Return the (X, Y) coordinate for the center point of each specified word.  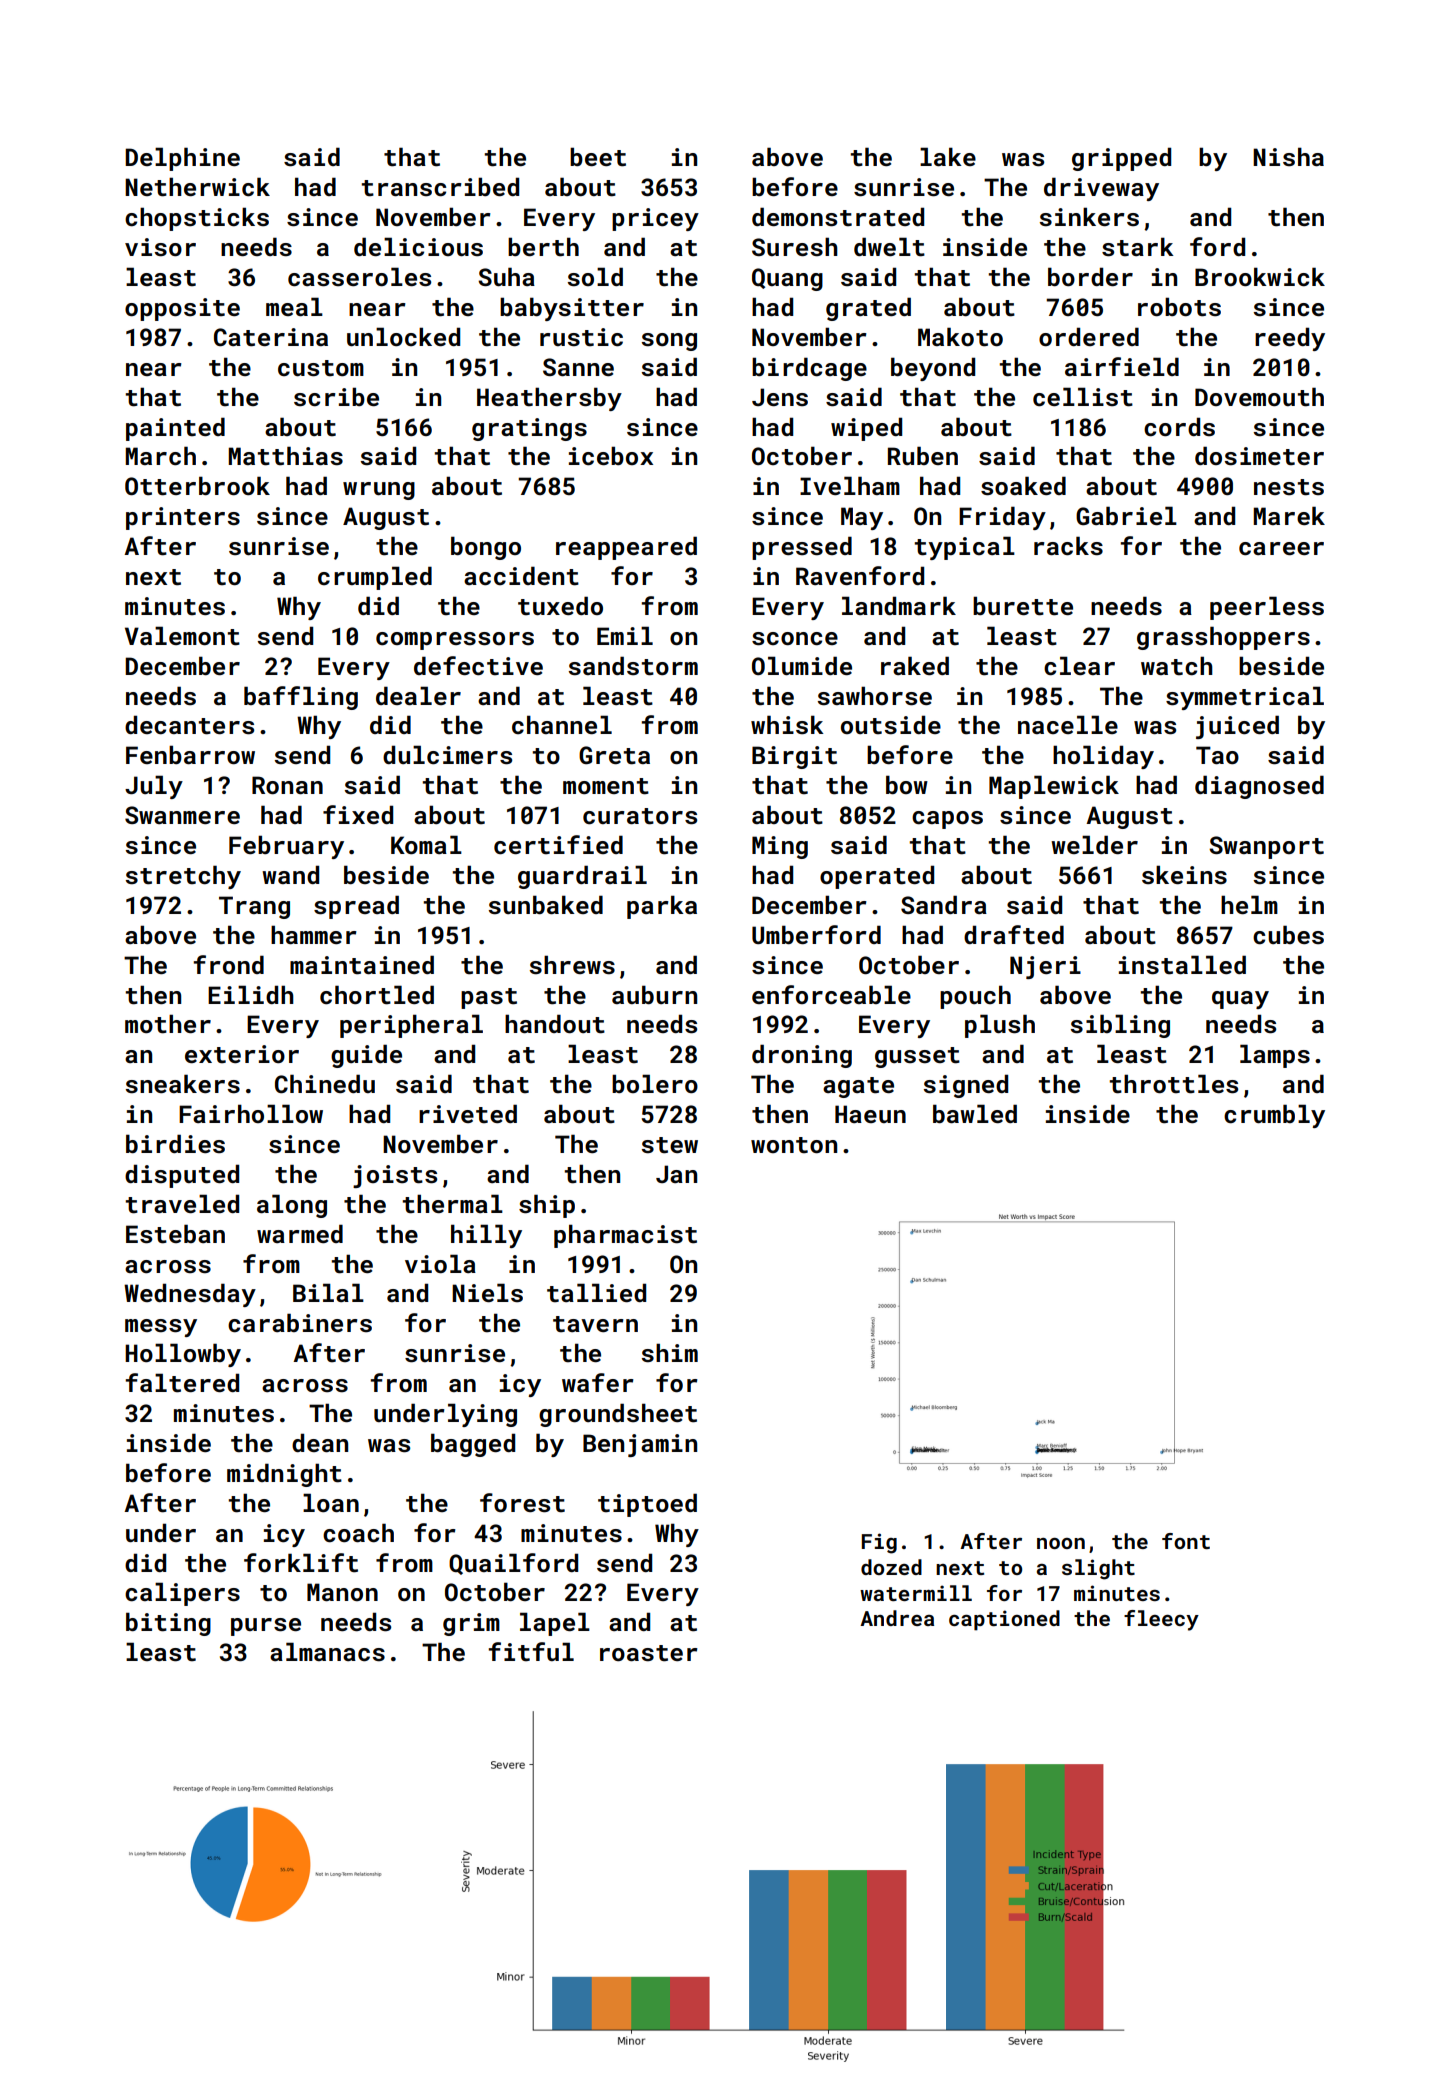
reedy (1290, 339)
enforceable (831, 995)
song (669, 342)
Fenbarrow (190, 754)
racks (1068, 546)
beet (598, 157)
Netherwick (197, 187)
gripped (1121, 159)
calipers (182, 1594)
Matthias (285, 456)
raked (915, 665)
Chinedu (325, 1084)
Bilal (328, 1292)
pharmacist (625, 1236)
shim (670, 1353)
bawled (975, 1113)
